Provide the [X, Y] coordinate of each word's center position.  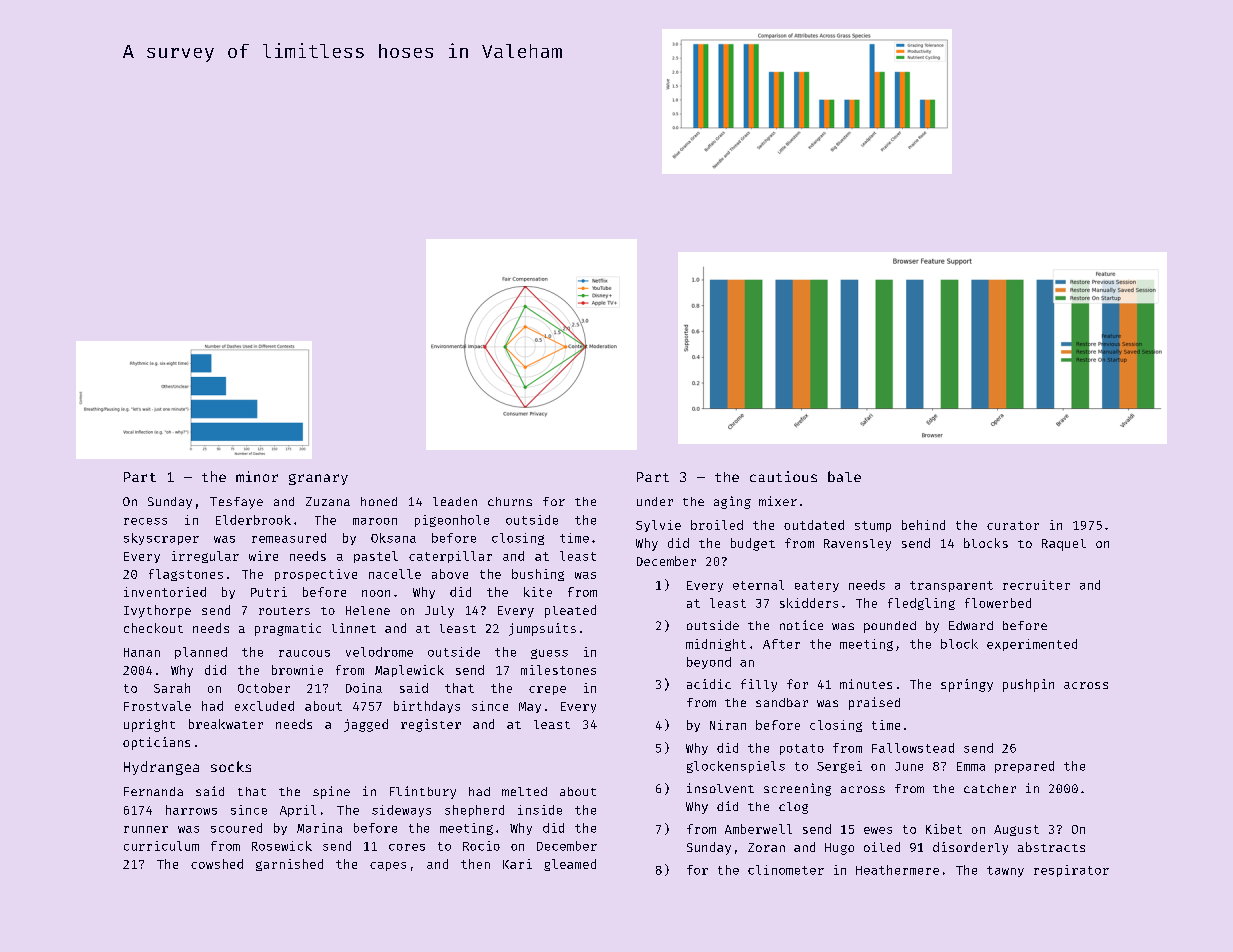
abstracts [1051, 847]
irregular [205, 557]
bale [844, 476]
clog [793, 808]
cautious [783, 476]
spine [331, 792]
